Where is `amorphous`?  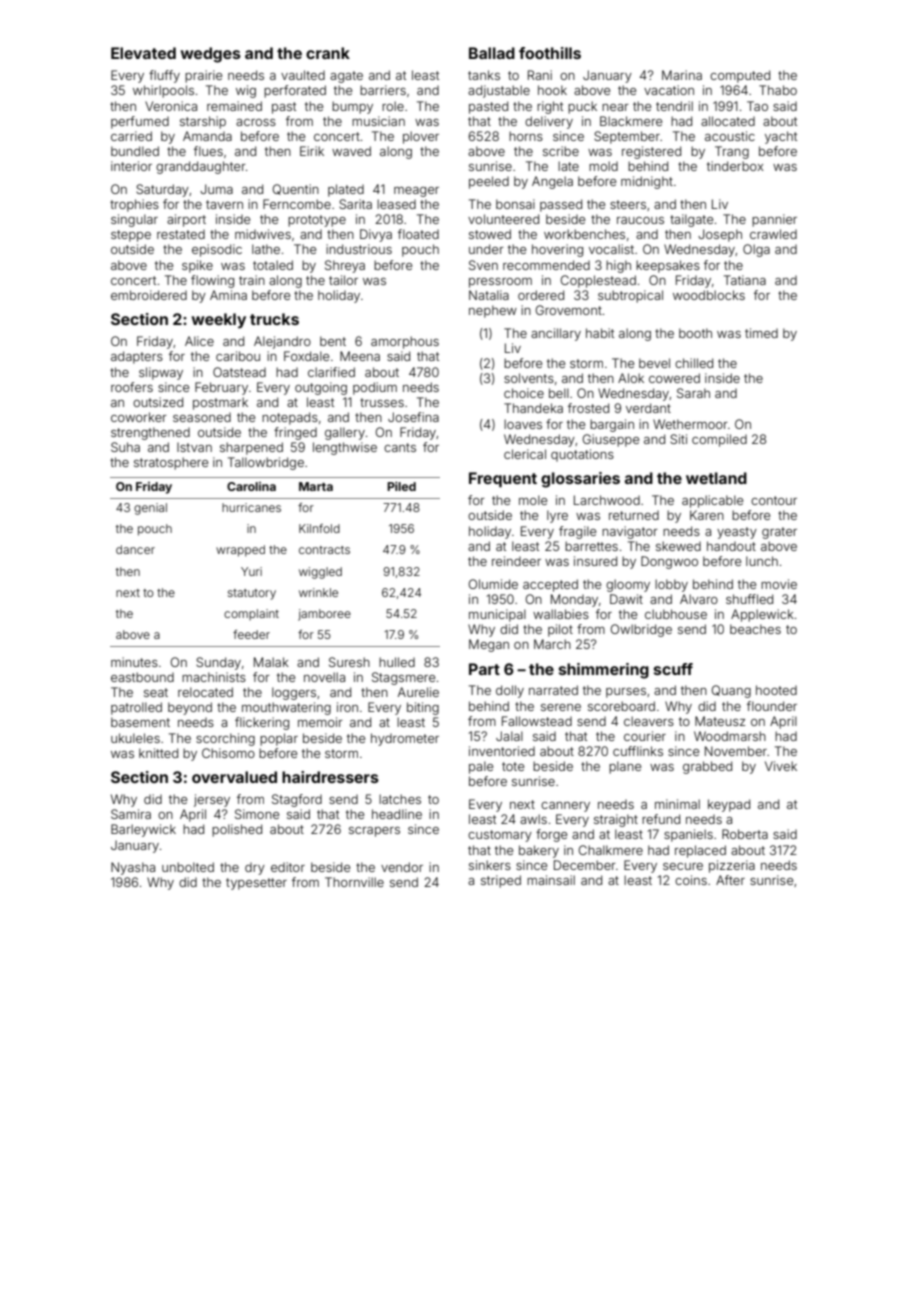
amorphous is located at coordinates (405, 342).
